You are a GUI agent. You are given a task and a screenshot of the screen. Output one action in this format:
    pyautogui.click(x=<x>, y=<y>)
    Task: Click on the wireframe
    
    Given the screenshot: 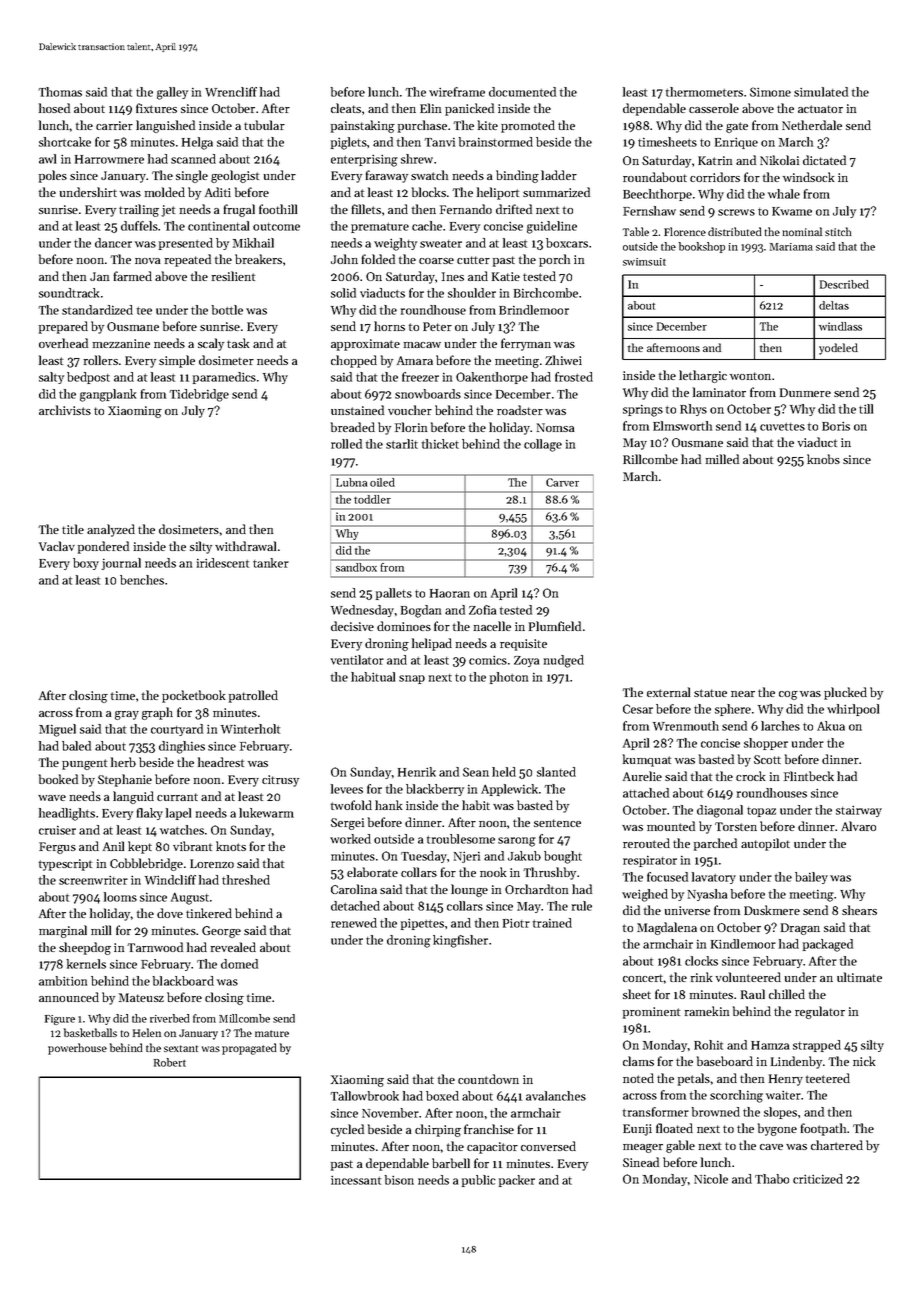 What is the action you would take?
    pyautogui.click(x=457, y=92)
